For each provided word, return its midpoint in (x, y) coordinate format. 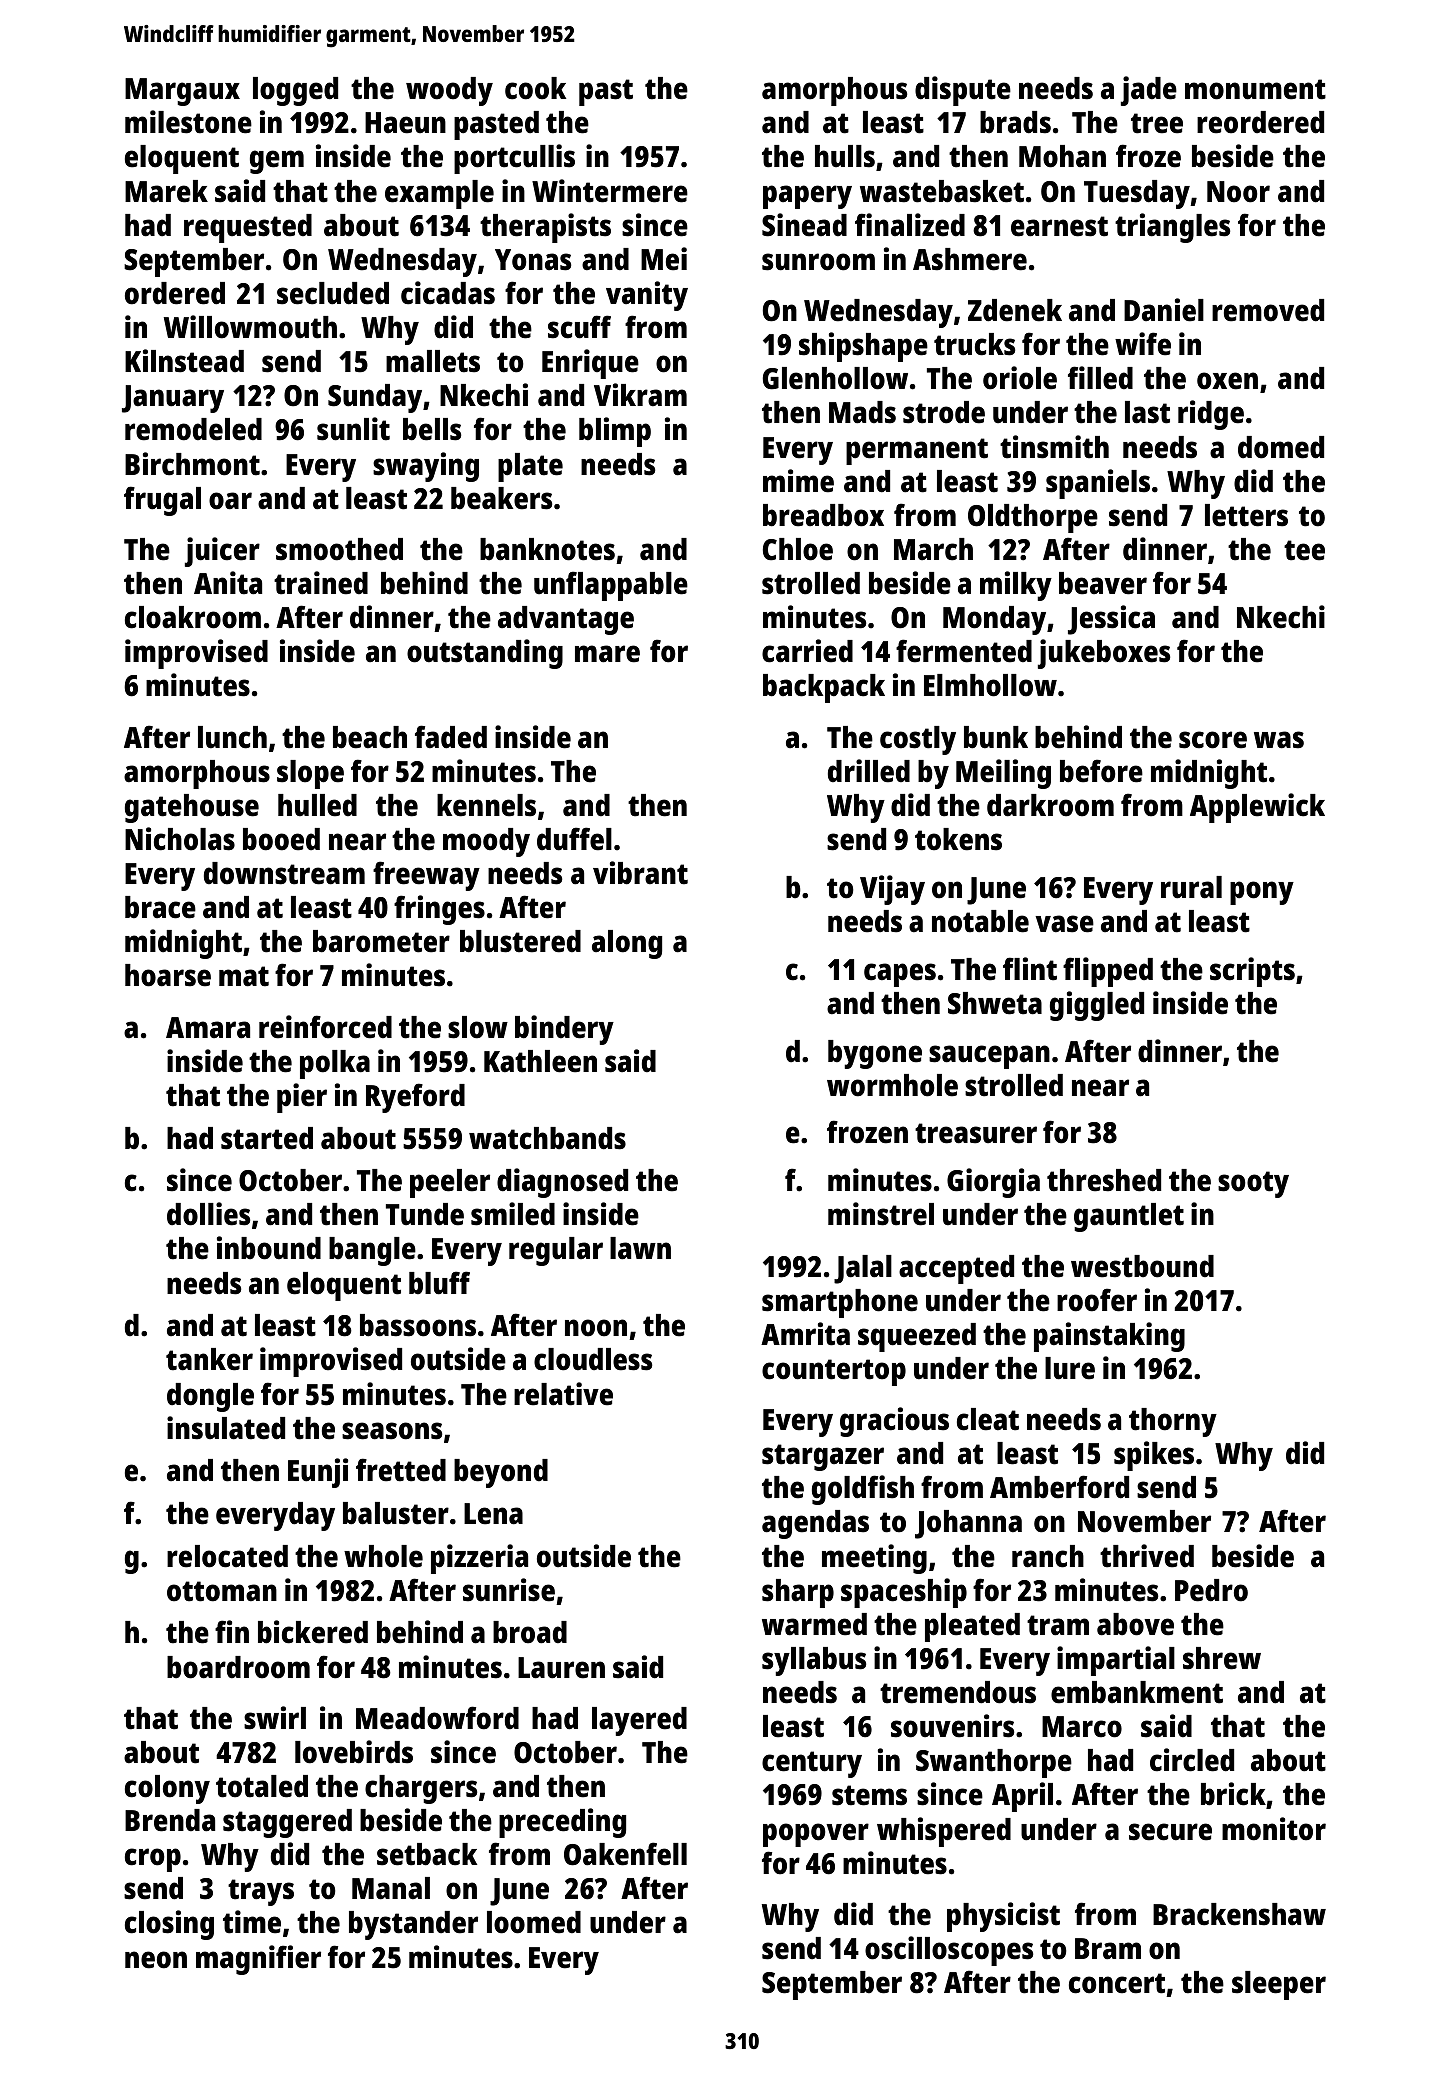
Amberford (1059, 1487)
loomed (534, 1922)
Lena (493, 1514)
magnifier (258, 1960)
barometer (381, 941)
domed (1281, 447)
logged (295, 91)
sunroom (818, 262)
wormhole (892, 1085)
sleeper (1279, 1985)
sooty (1253, 1184)
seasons (392, 1431)
